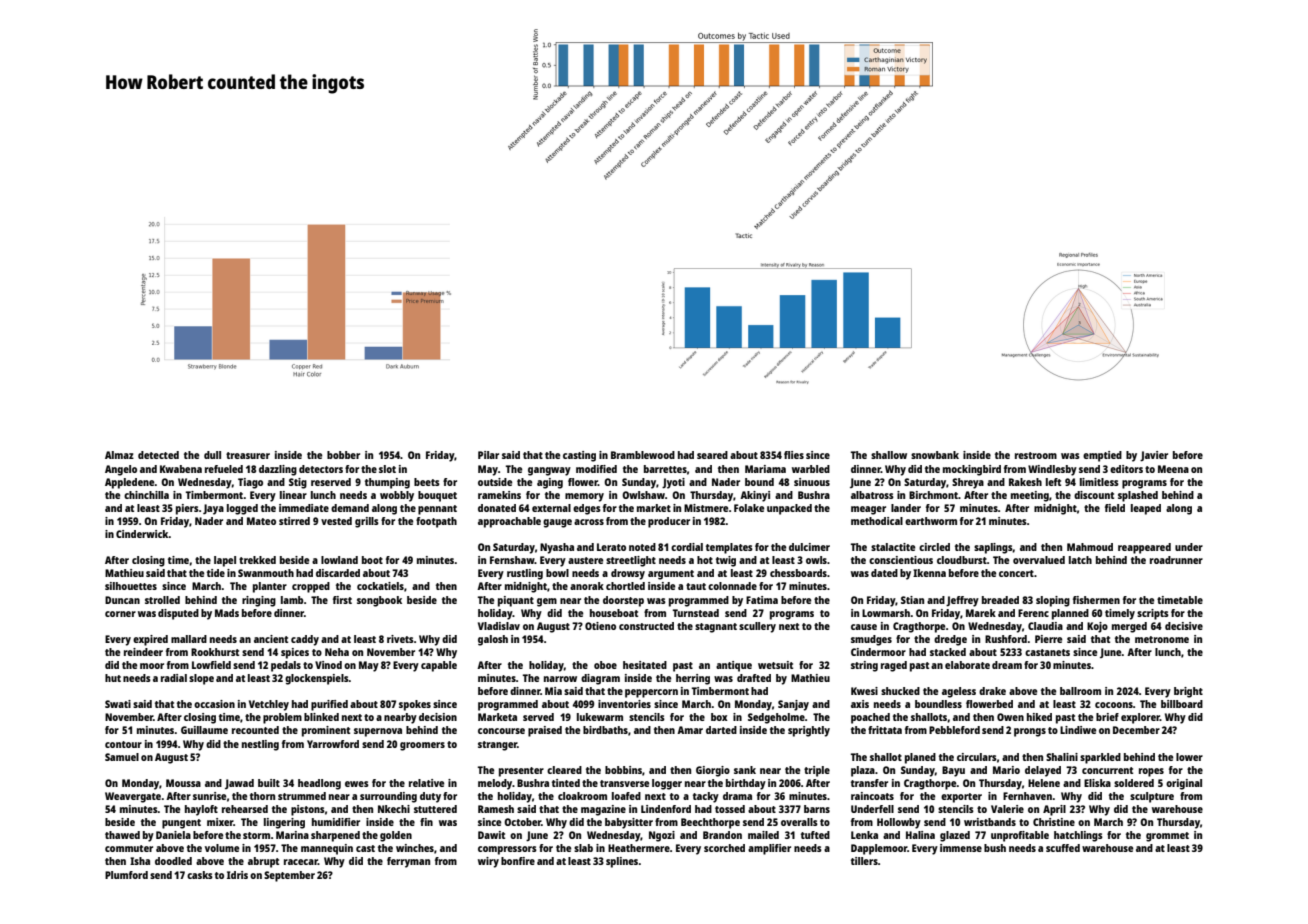  What do you see at coordinates (333, 744) in the screenshot?
I see `Yarrowford` at bounding box center [333, 744].
